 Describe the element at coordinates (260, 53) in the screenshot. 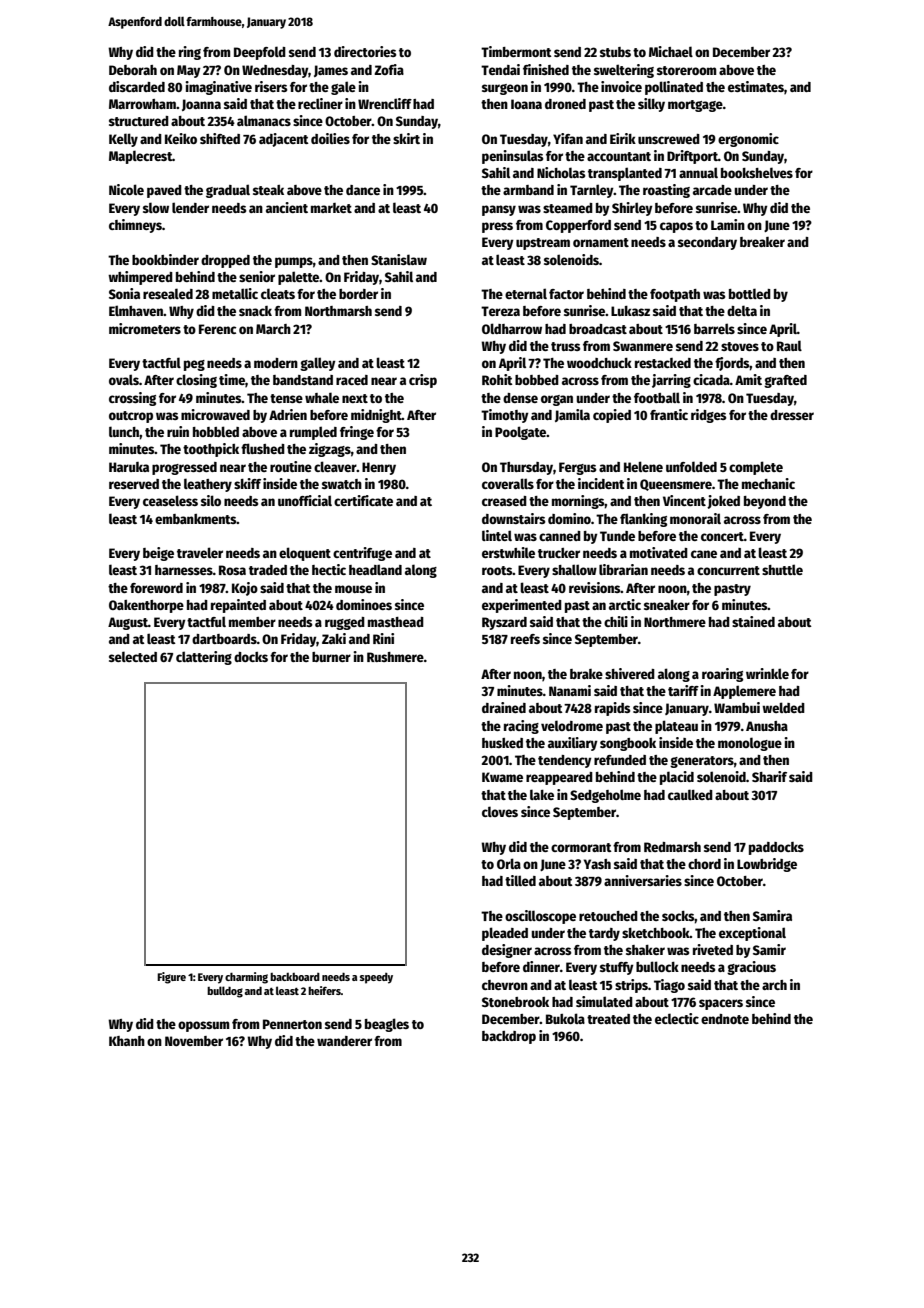

I see `Deepfold` at that location.
